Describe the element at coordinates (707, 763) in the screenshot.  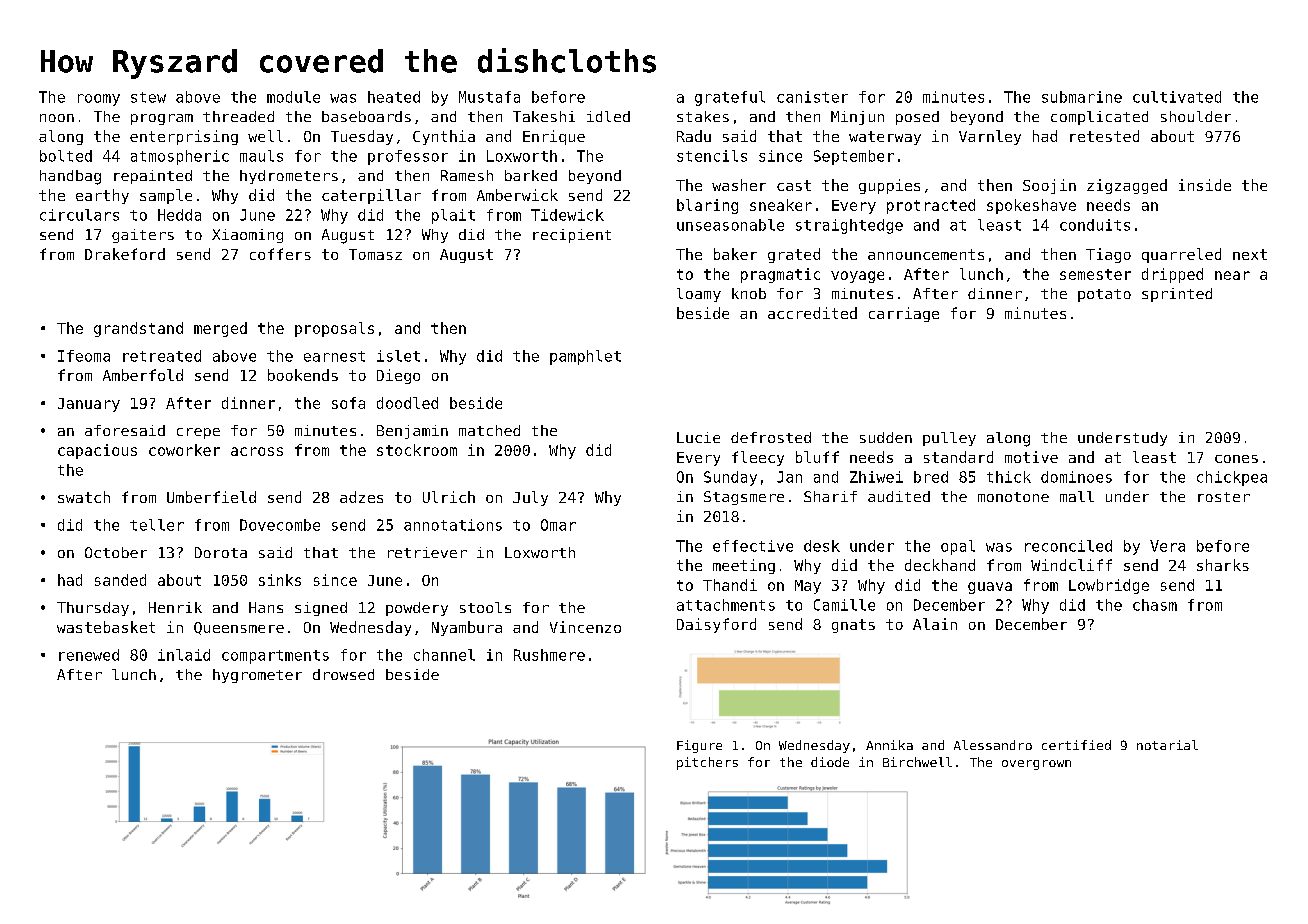
I see `pitchers` at that location.
